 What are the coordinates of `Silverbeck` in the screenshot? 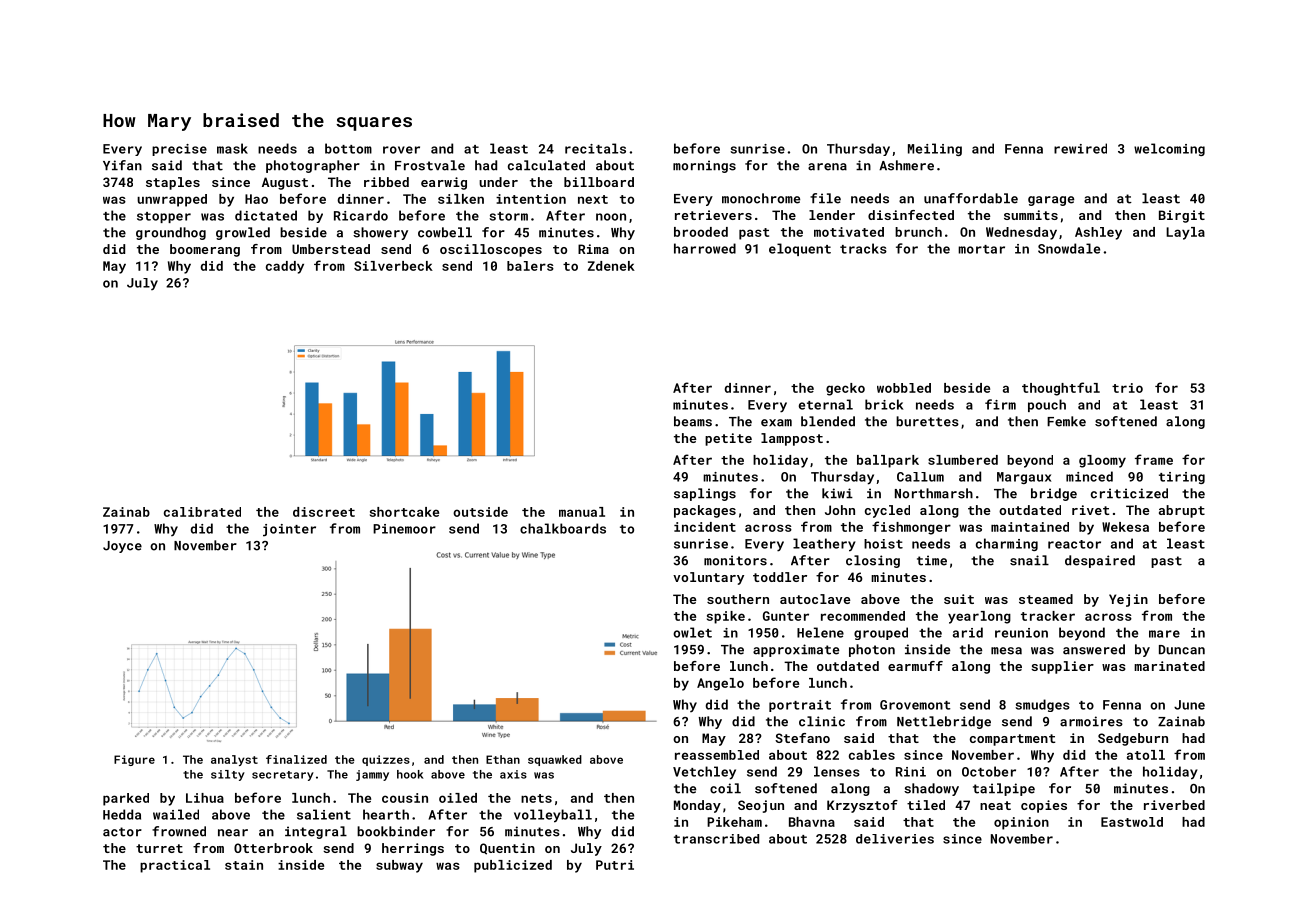 It's located at (393, 266).
